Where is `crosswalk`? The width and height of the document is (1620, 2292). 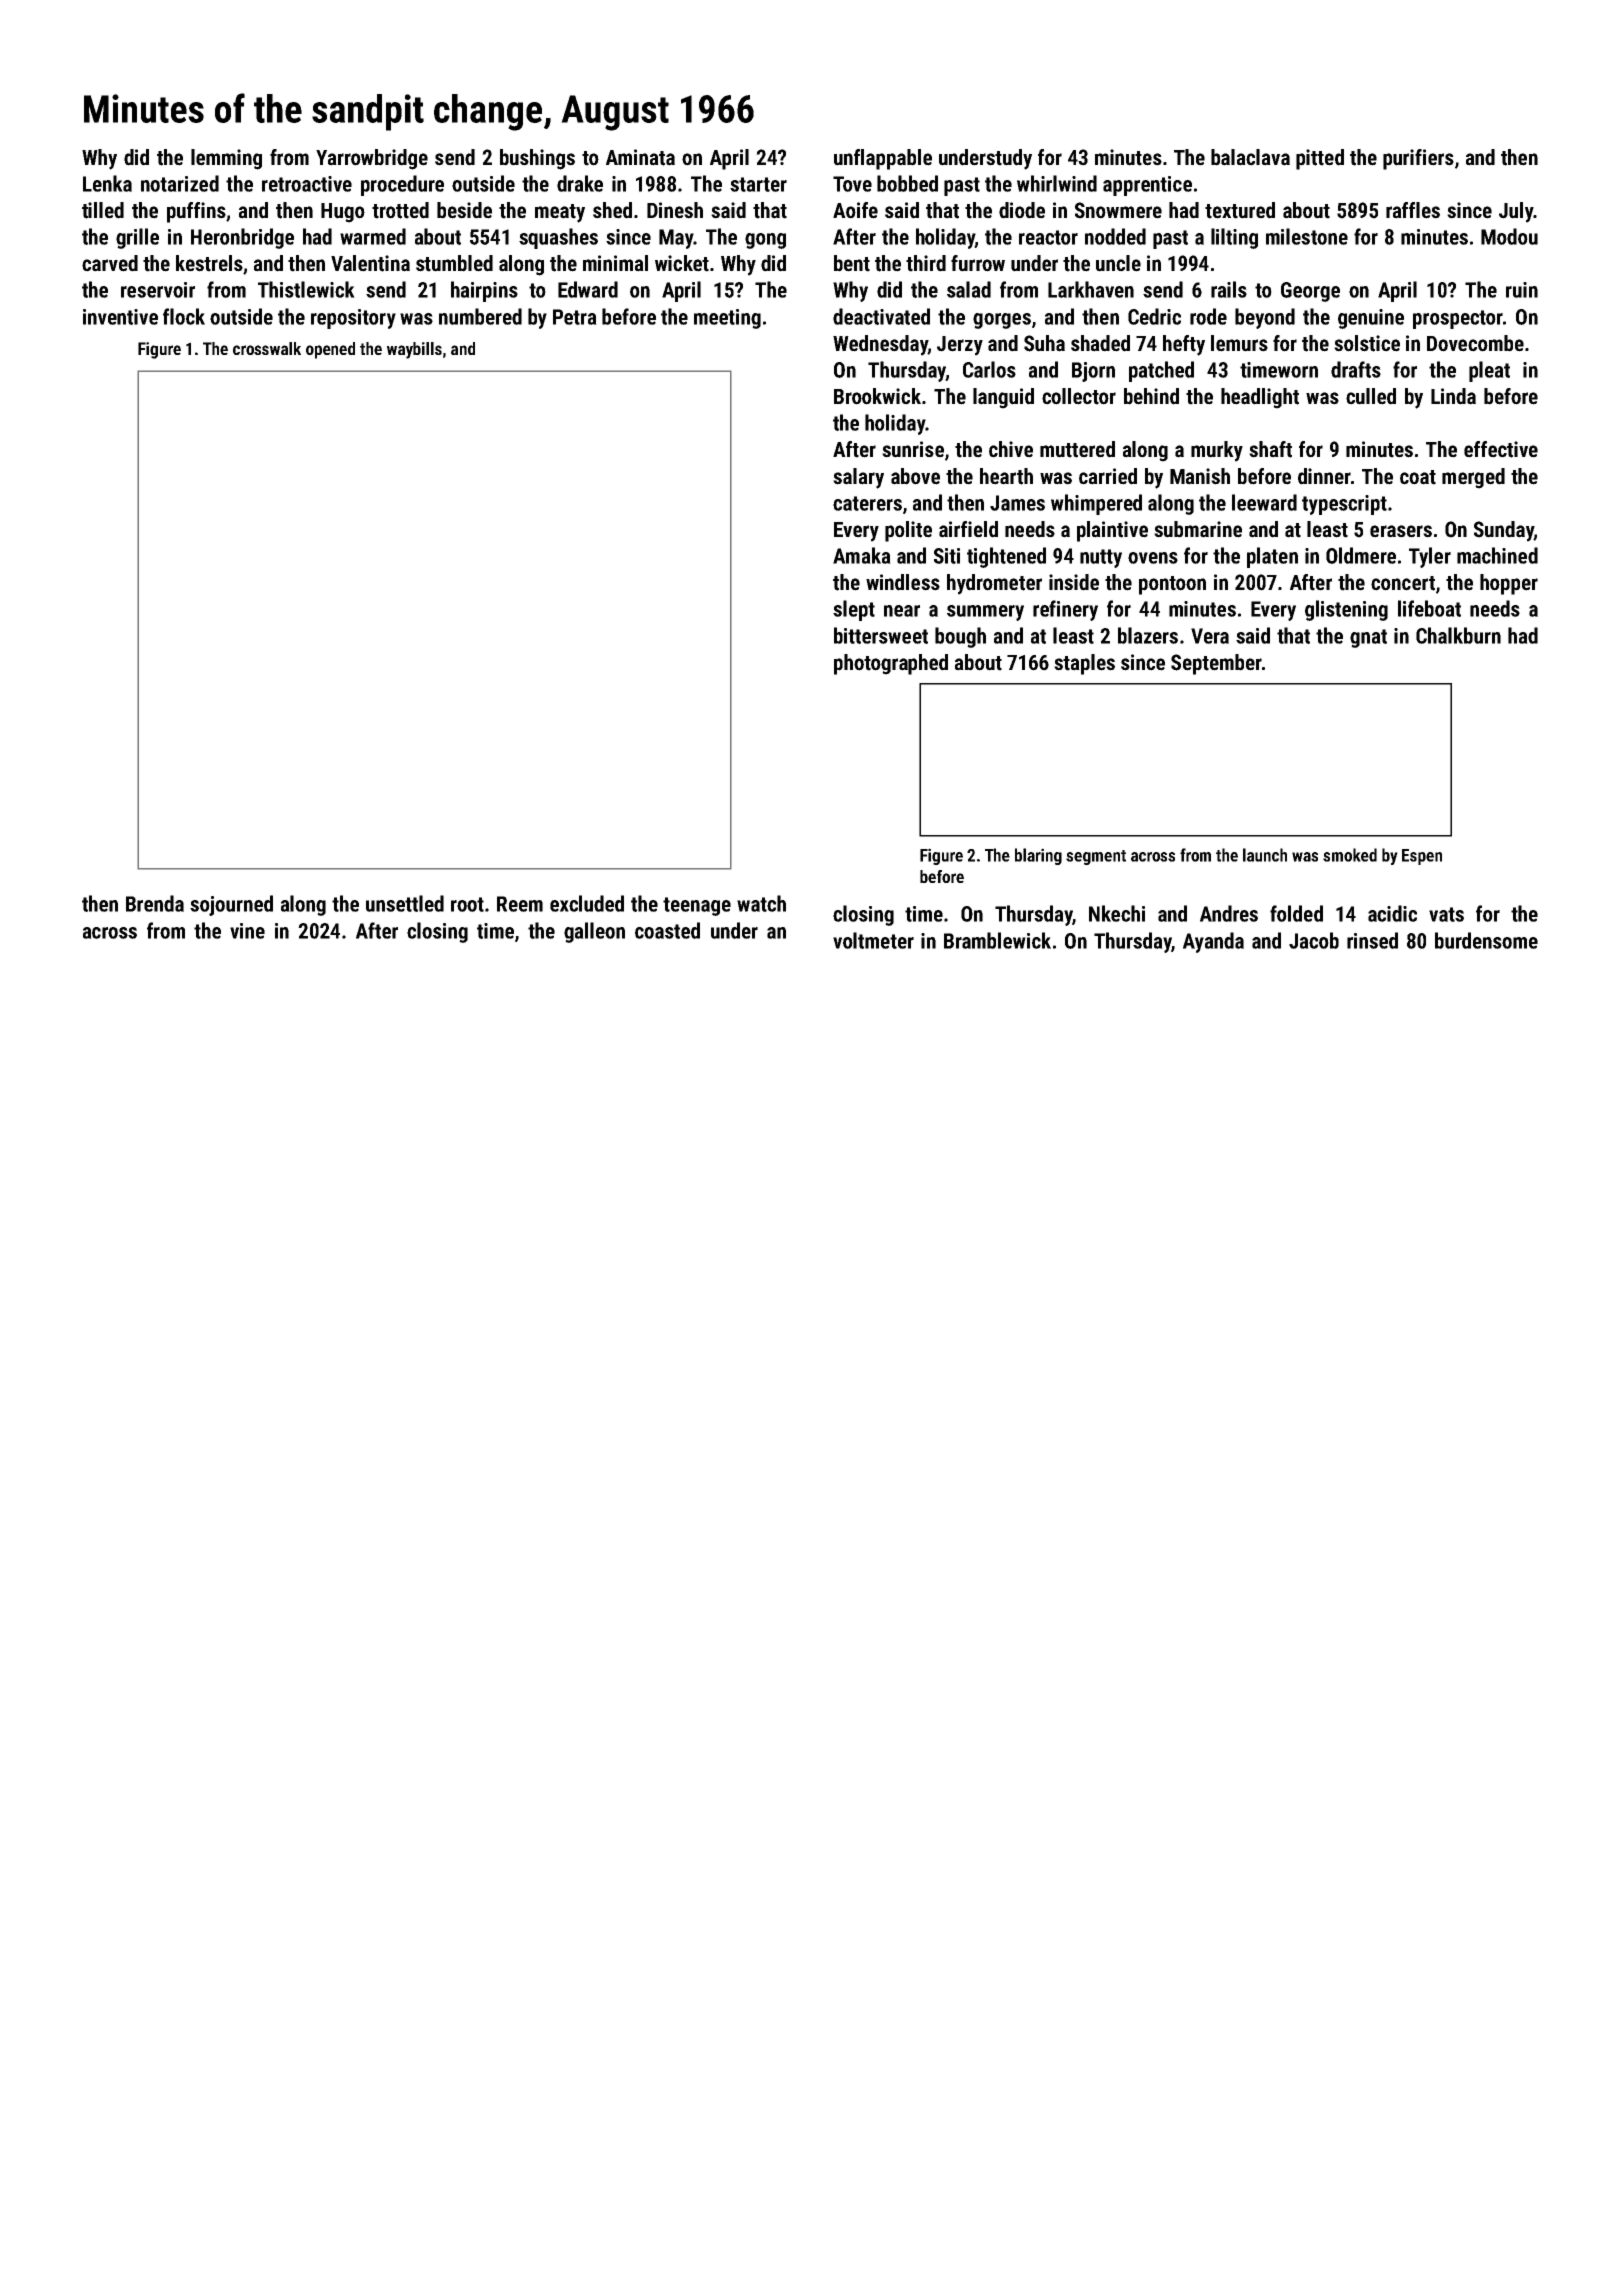 crosswalk is located at coordinates (267, 348).
